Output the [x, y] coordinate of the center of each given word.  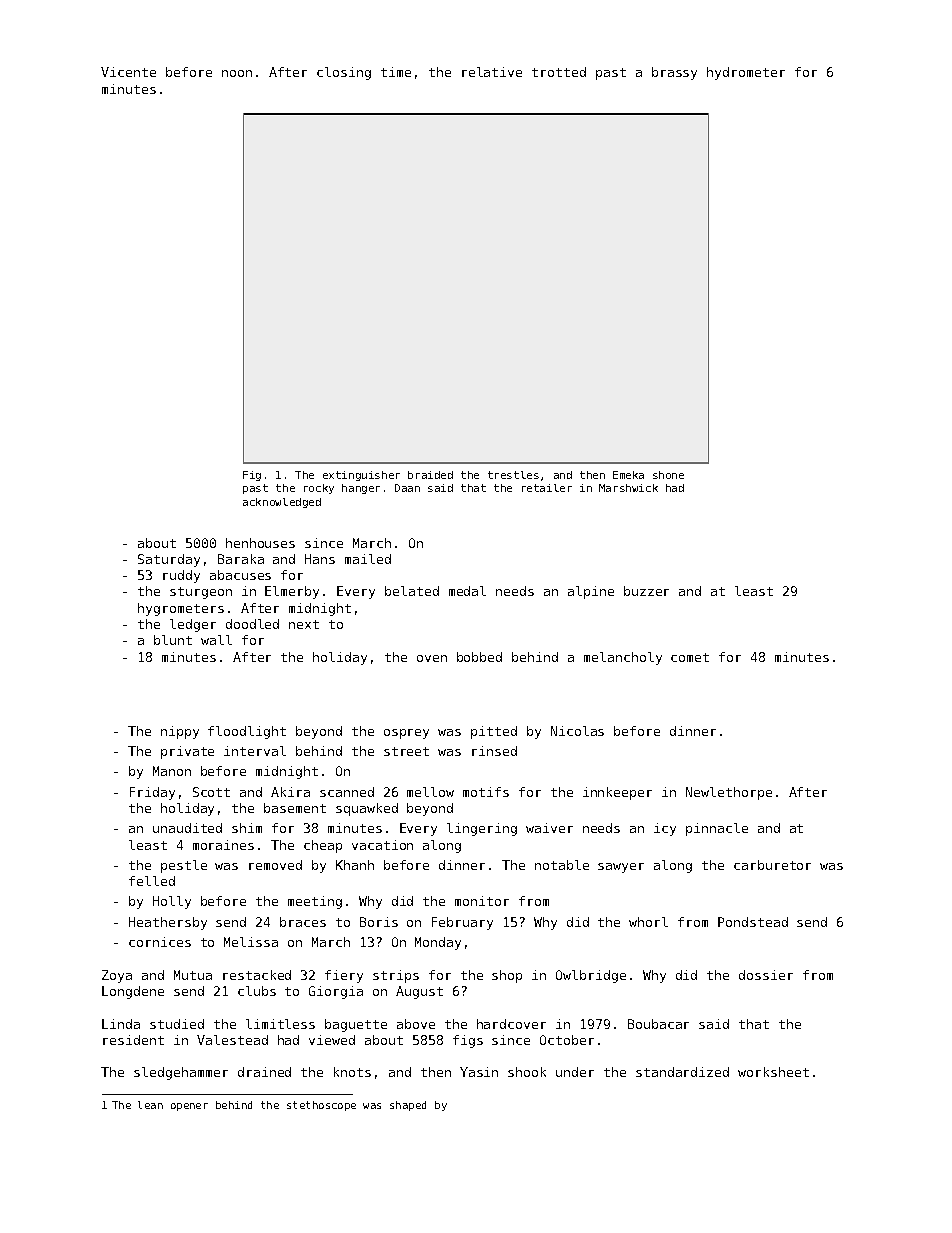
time [396, 72]
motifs [486, 792]
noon [237, 73]
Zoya [117, 976]
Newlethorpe [729, 793]
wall [216, 640]
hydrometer [746, 73]
